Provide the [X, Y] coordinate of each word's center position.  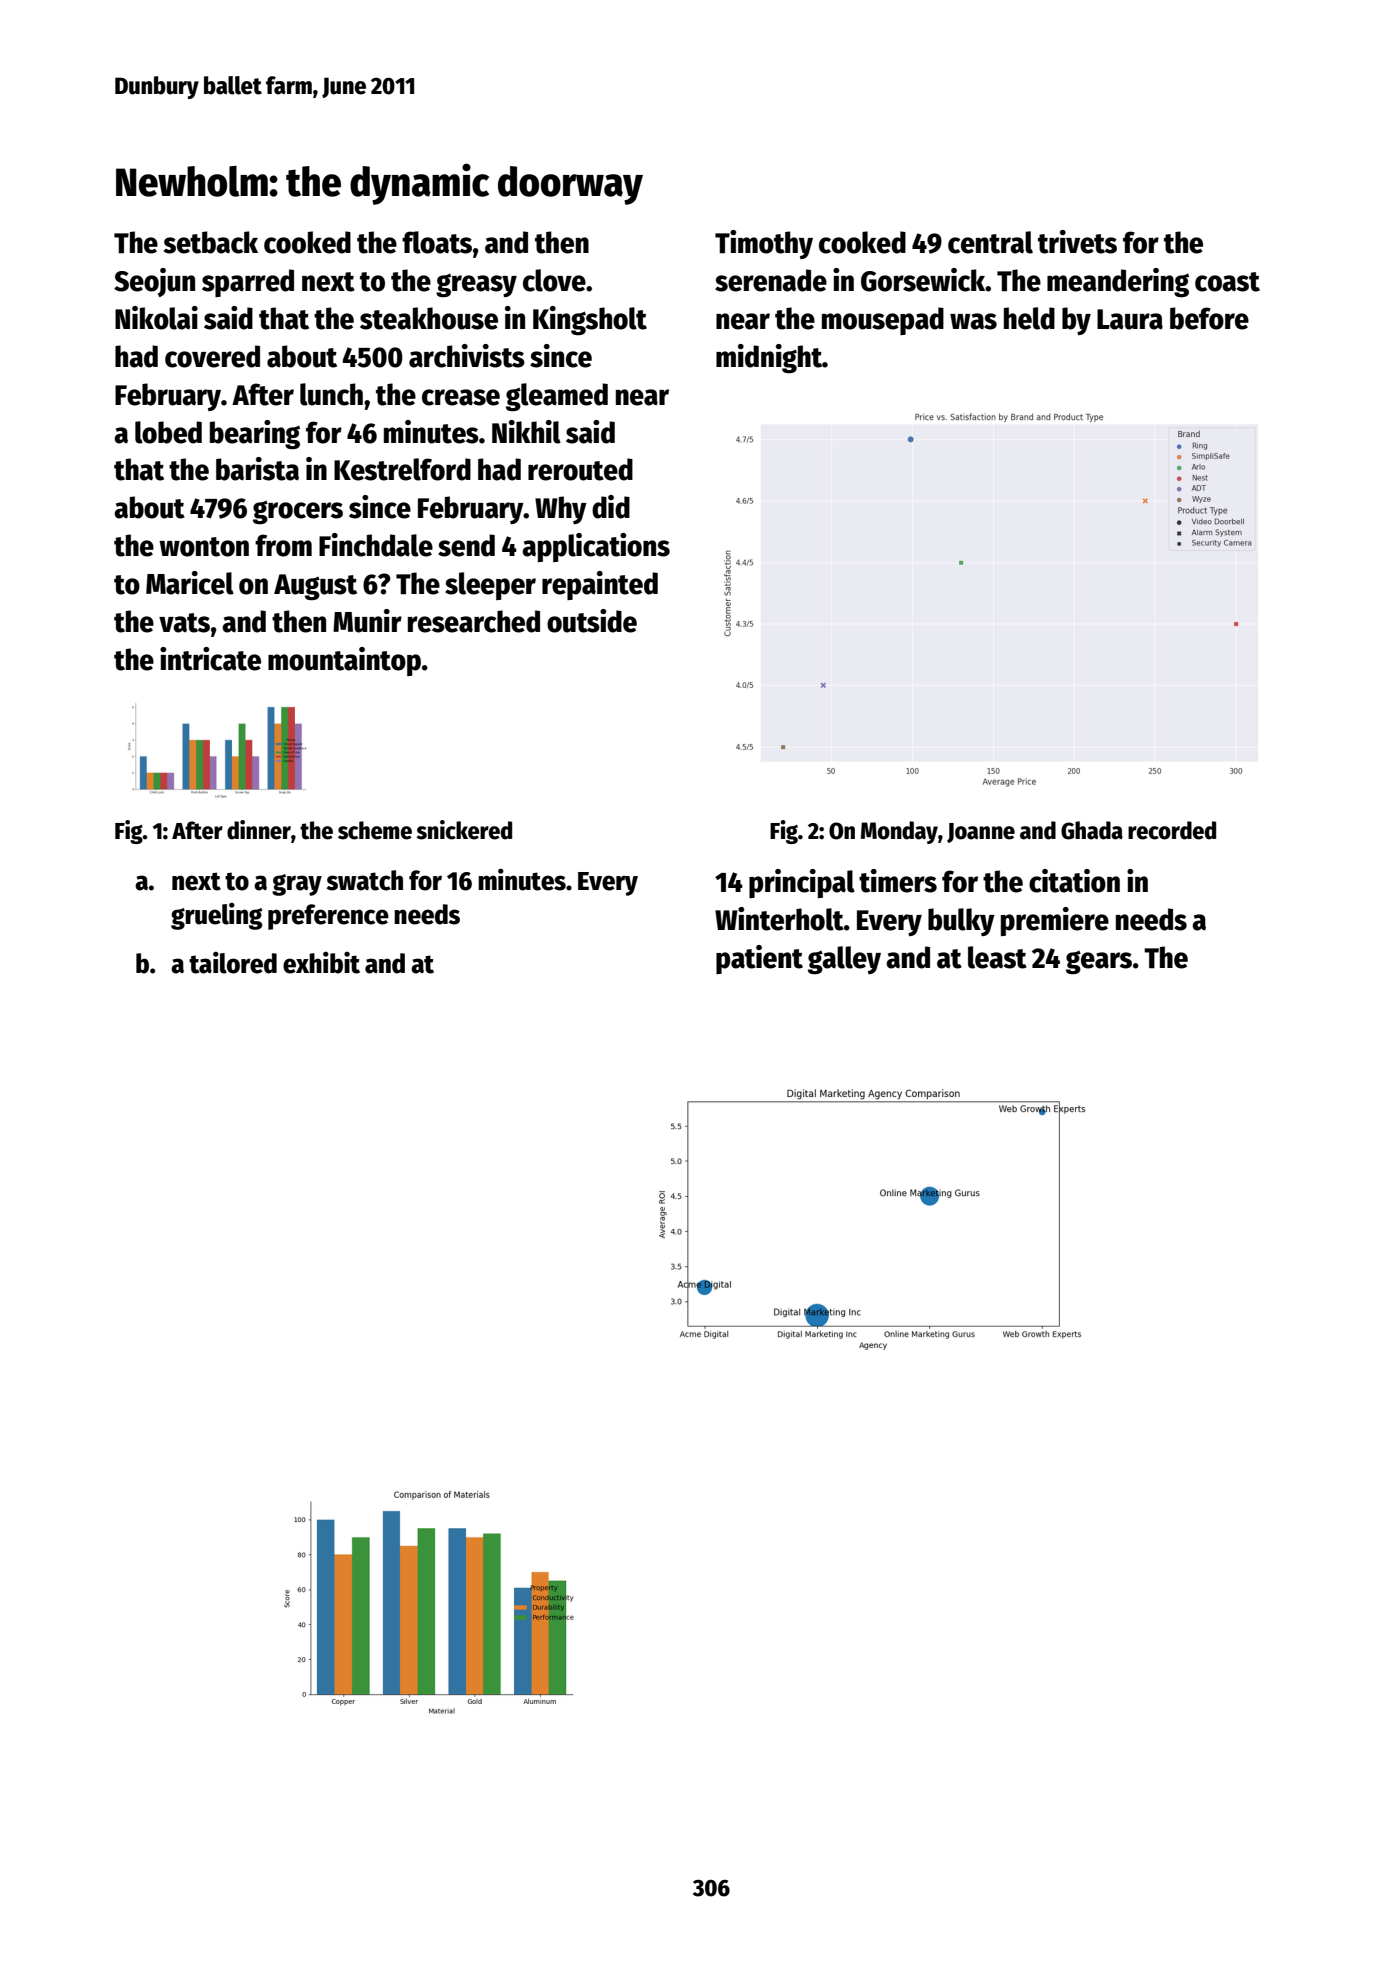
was [973, 321]
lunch [331, 394]
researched [474, 621]
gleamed [557, 397]
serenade [771, 280]
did [611, 507]
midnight [769, 359]
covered [212, 356]
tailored [233, 962]
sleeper [490, 586]
